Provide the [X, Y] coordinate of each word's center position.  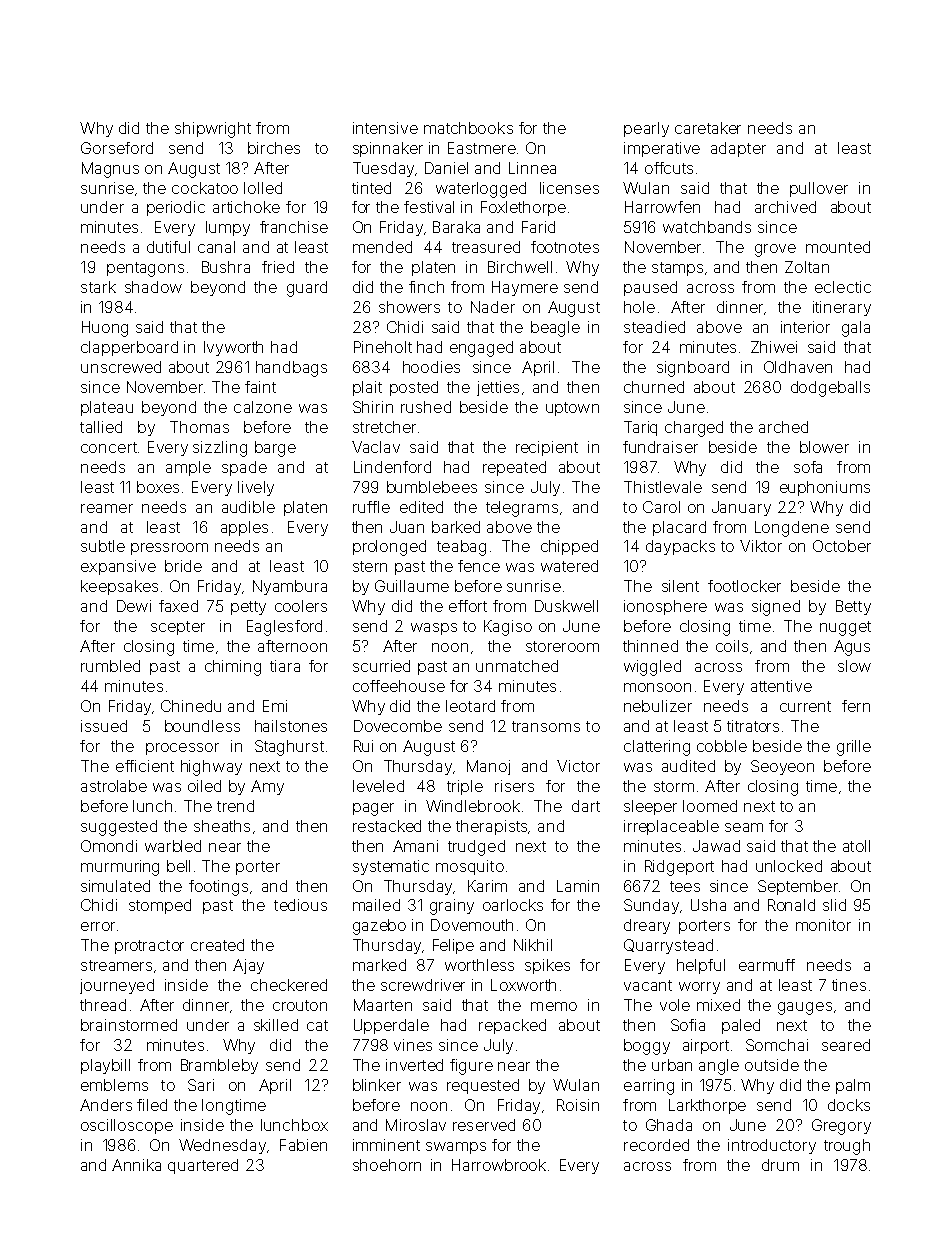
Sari [201, 1085]
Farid [538, 227]
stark [98, 287]
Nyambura [290, 587]
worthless [479, 965]
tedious [300, 905]
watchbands [707, 227]
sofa [808, 467]
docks [849, 1105]
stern [370, 566]
